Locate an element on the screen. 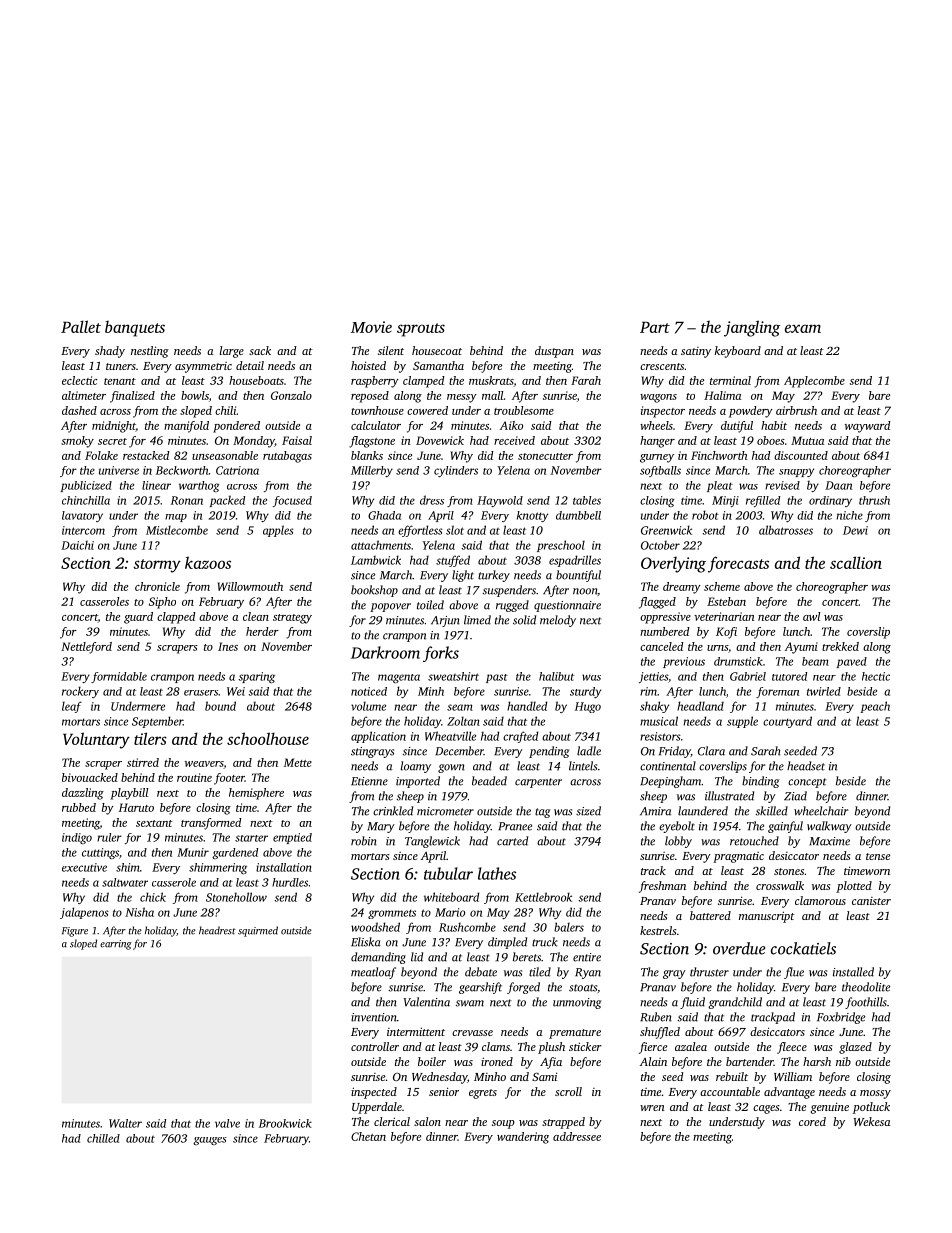  gauges is located at coordinates (210, 1141).
